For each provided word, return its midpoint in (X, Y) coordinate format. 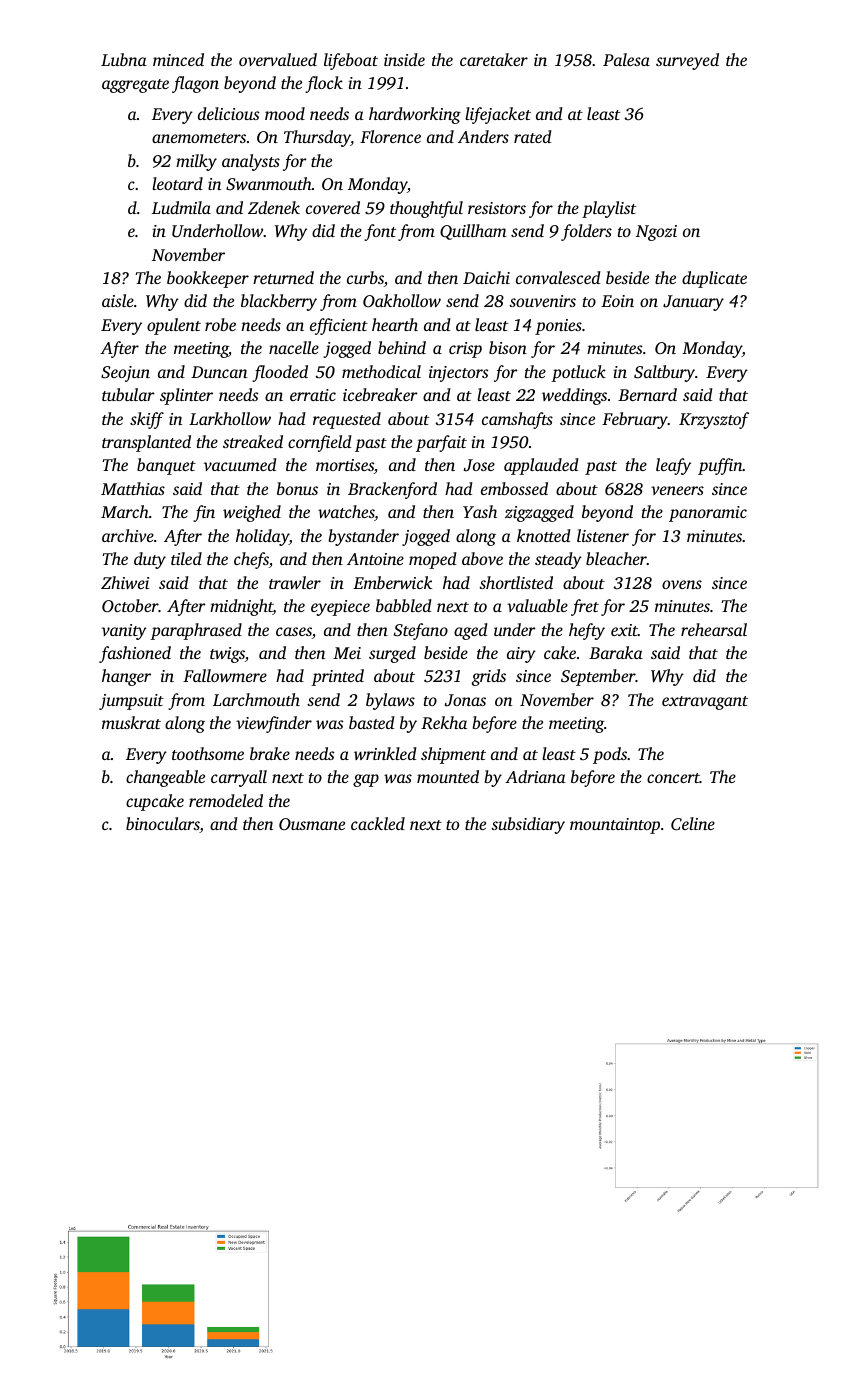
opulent (174, 326)
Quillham (473, 232)
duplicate (714, 279)
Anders (483, 136)
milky (196, 162)
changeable (165, 778)
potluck (578, 373)
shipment (453, 755)
